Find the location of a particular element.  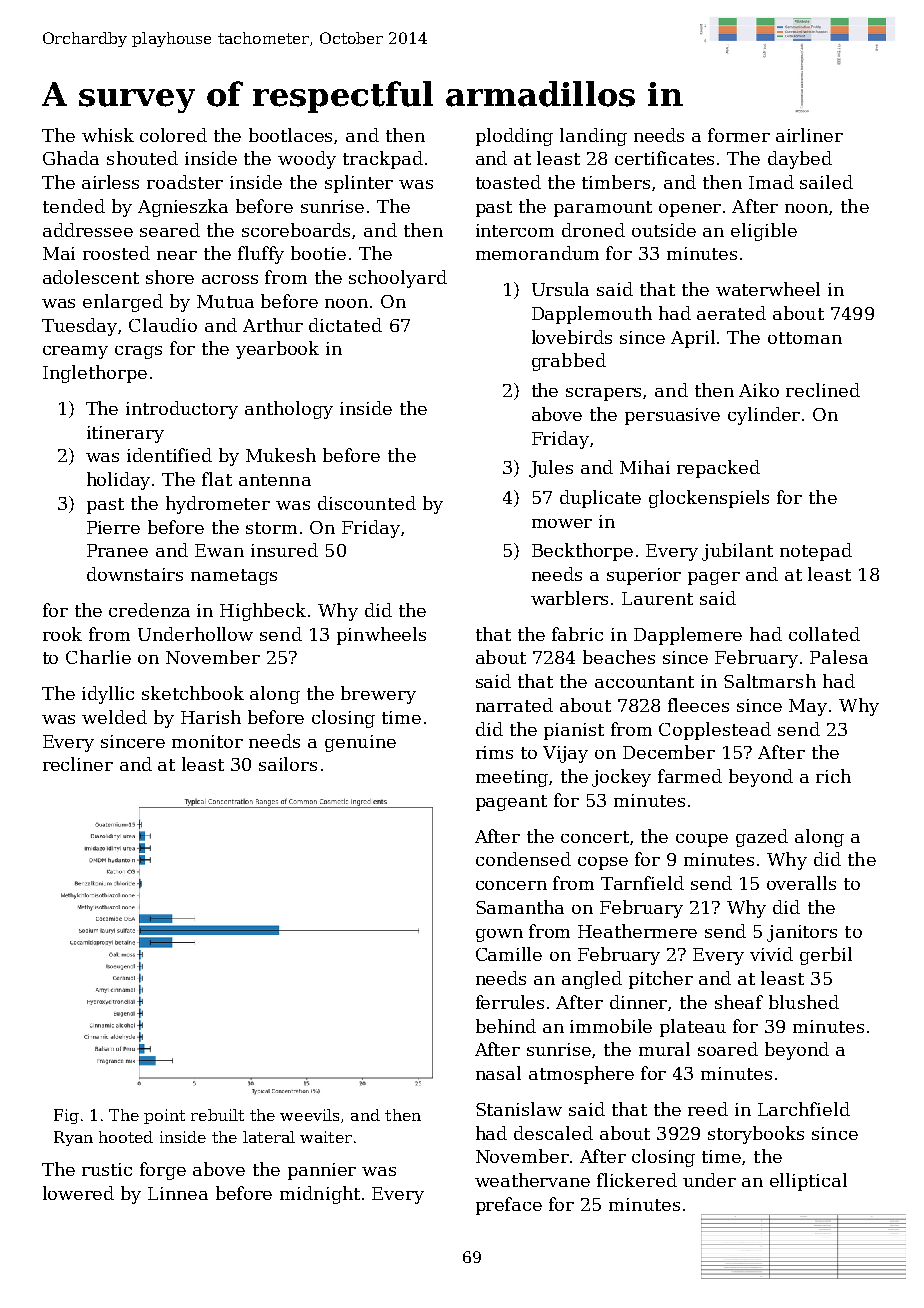

immobile is located at coordinates (611, 1026).
